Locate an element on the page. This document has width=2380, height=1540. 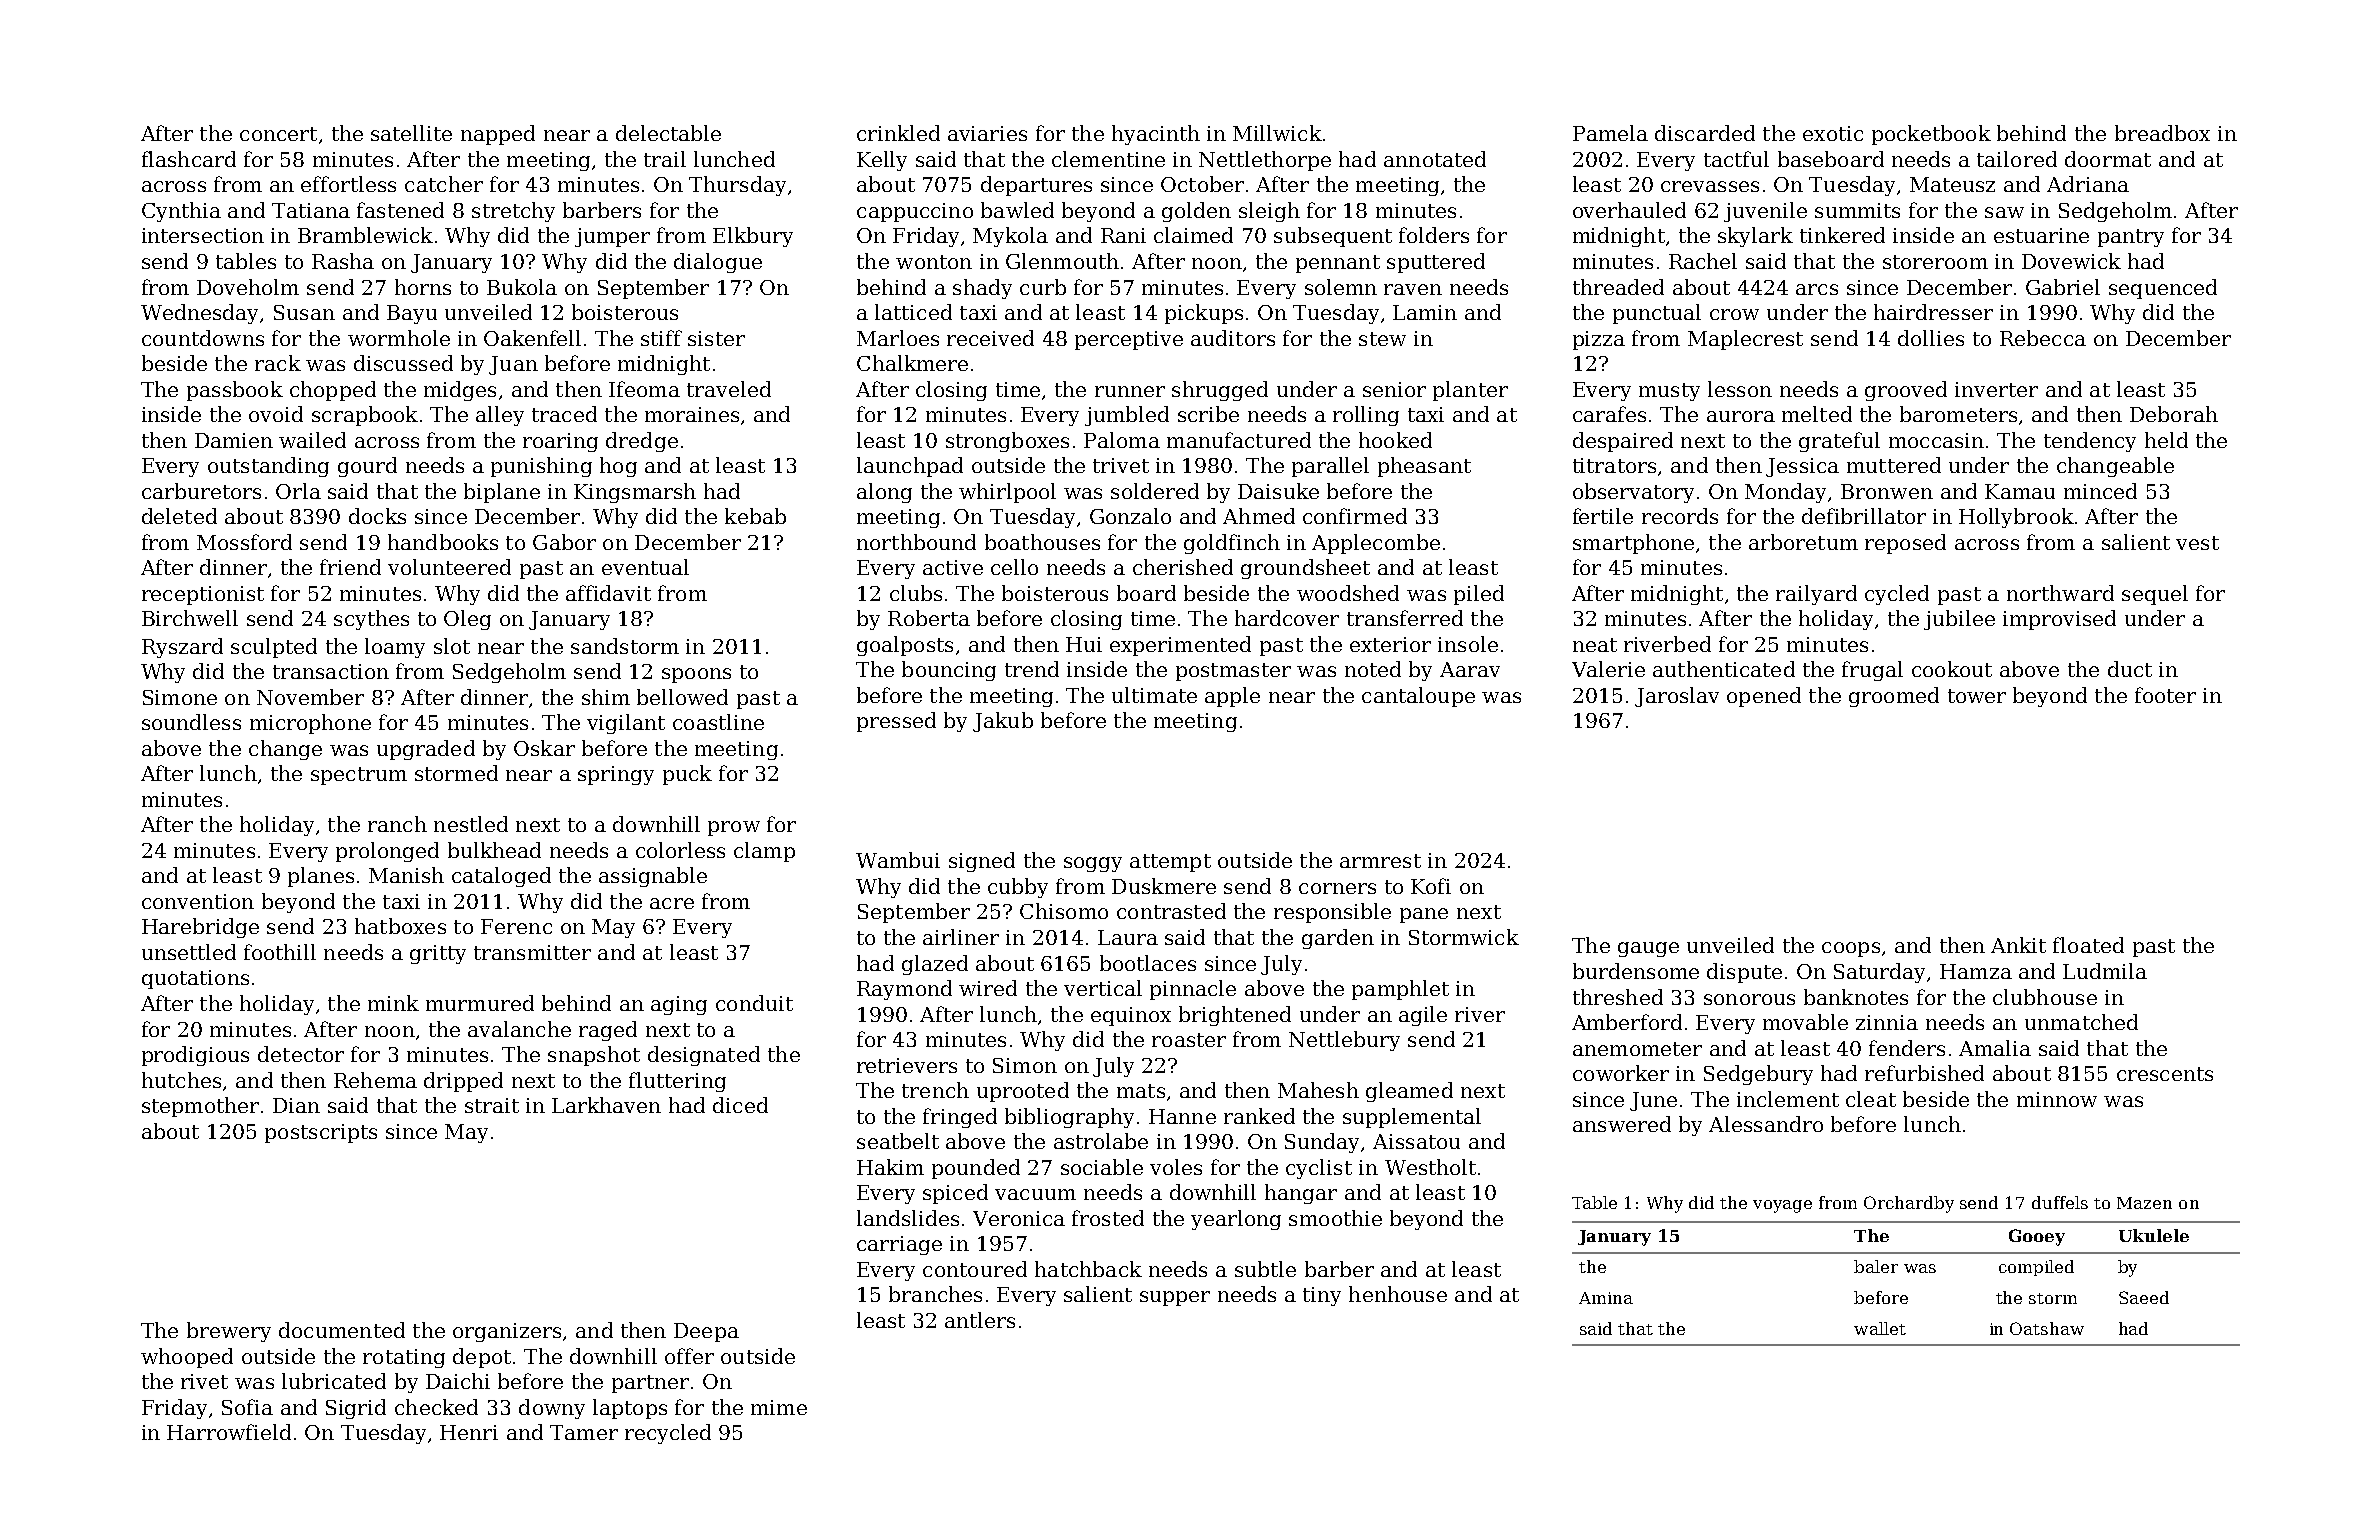
Gooey is located at coordinates (2037, 1237).
